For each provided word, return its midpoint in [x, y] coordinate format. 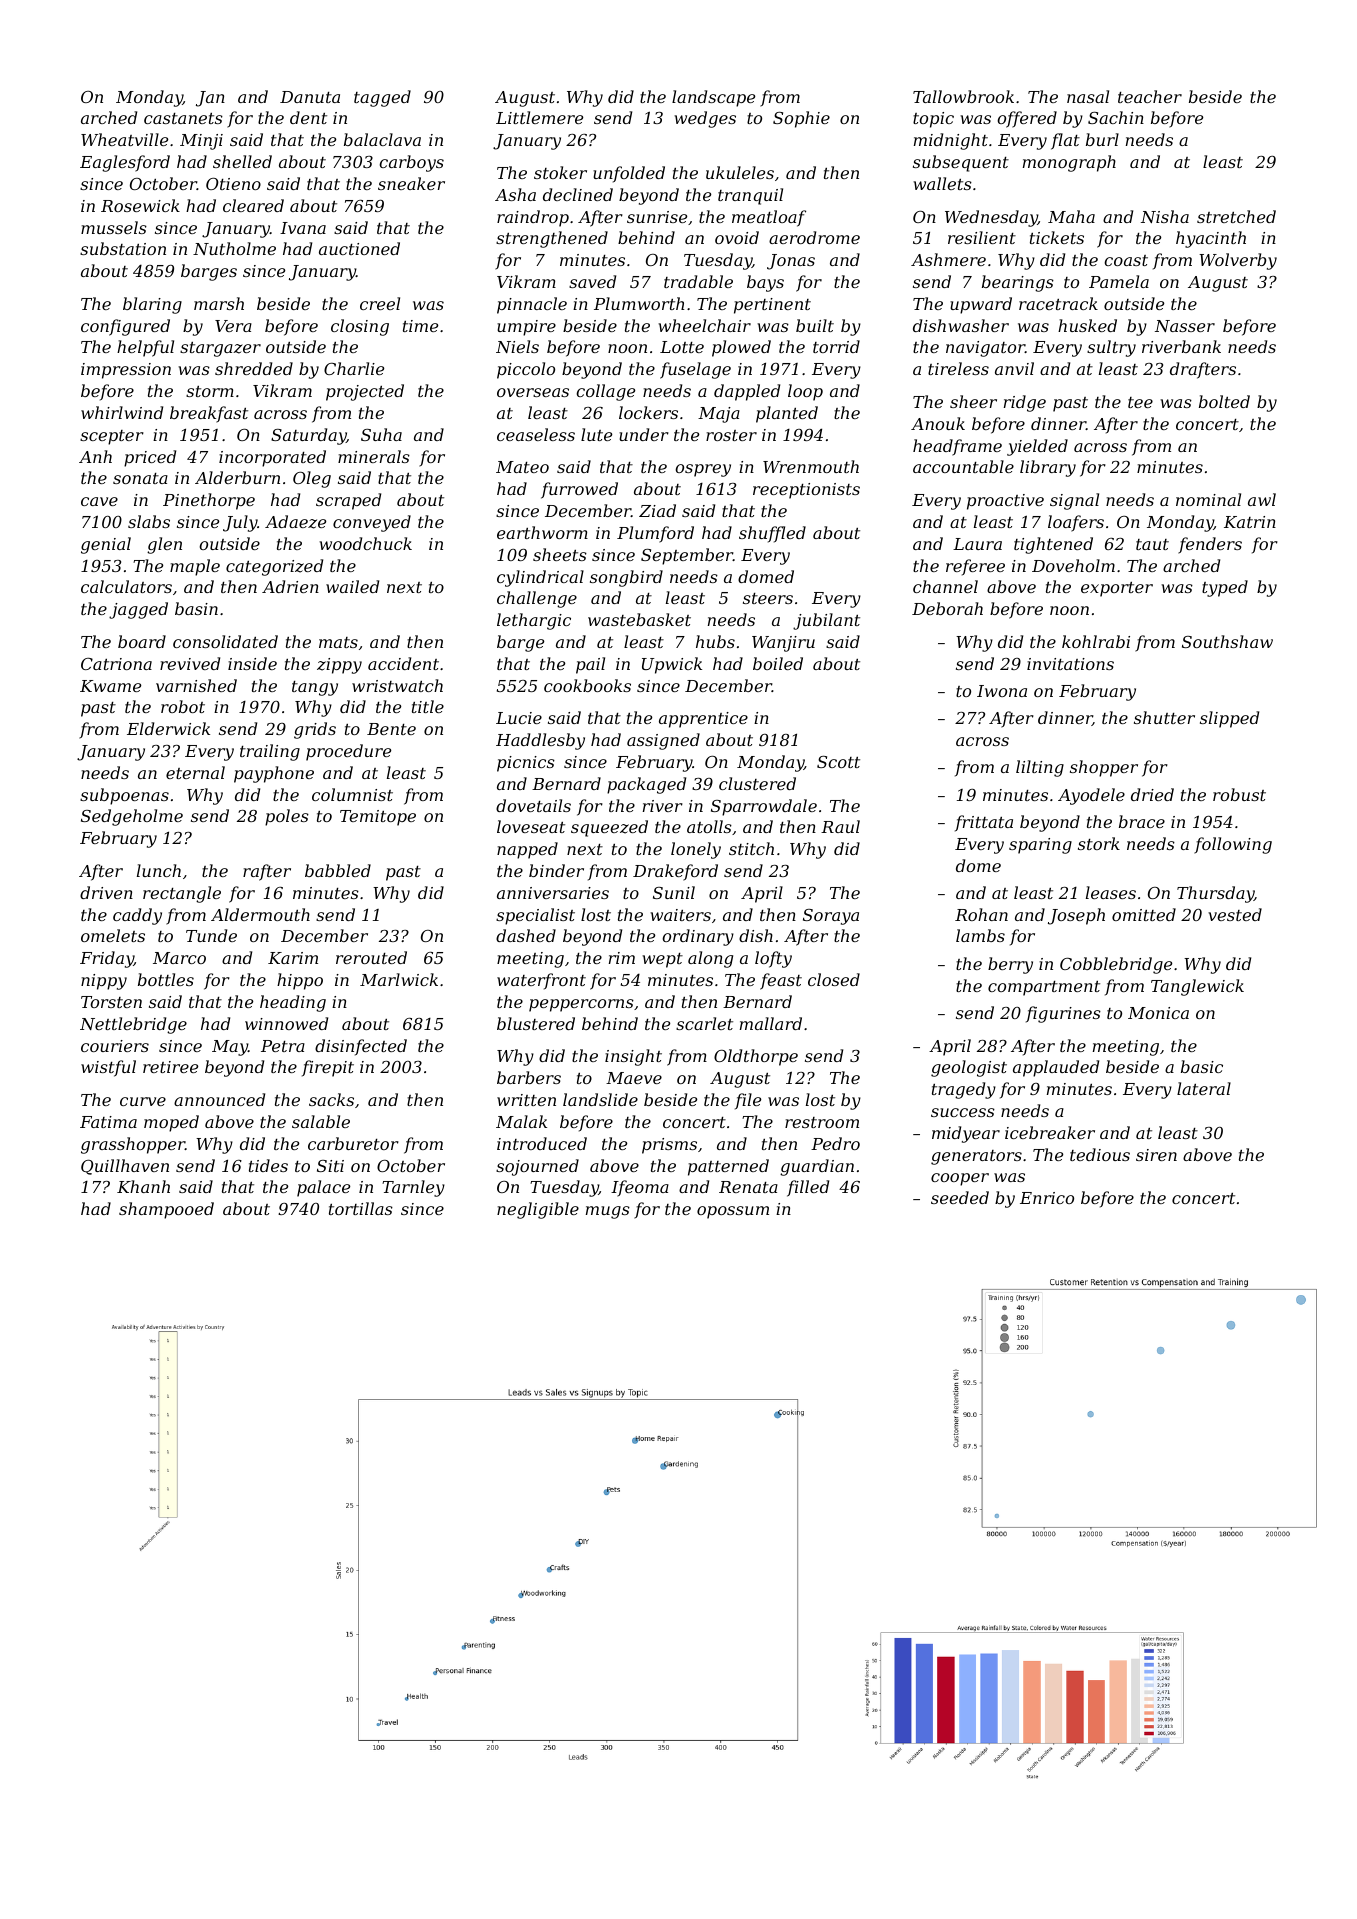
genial [106, 545]
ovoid [737, 237]
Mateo [522, 467]
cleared [253, 205]
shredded [254, 368]
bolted [1224, 401]
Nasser [1185, 326]
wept [662, 960]
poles [287, 817]
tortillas [361, 1208]
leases [1111, 892]
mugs [608, 1212]
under [644, 434]
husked [1087, 325]
